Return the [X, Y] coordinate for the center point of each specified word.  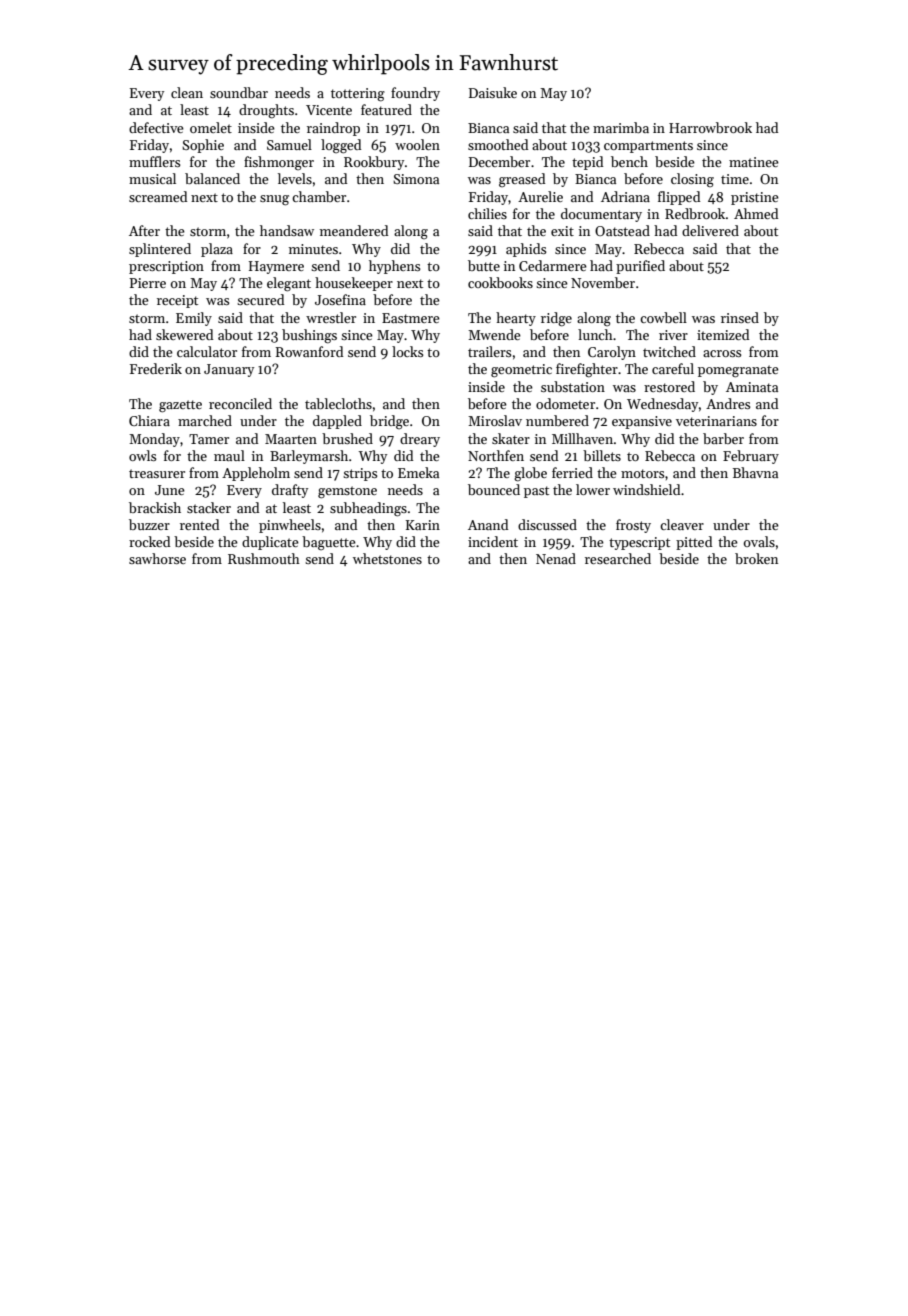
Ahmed [756, 213]
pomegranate [738, 371]
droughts [266, 111]
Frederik [156, 368]
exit [562, 231]
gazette [180, 406]
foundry [415, 94]
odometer [565, 403]
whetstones [387, 558]
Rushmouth [264, 558]
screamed [158, 196]
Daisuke [493, 92]
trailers [489, 351]
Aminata [752, 387]
